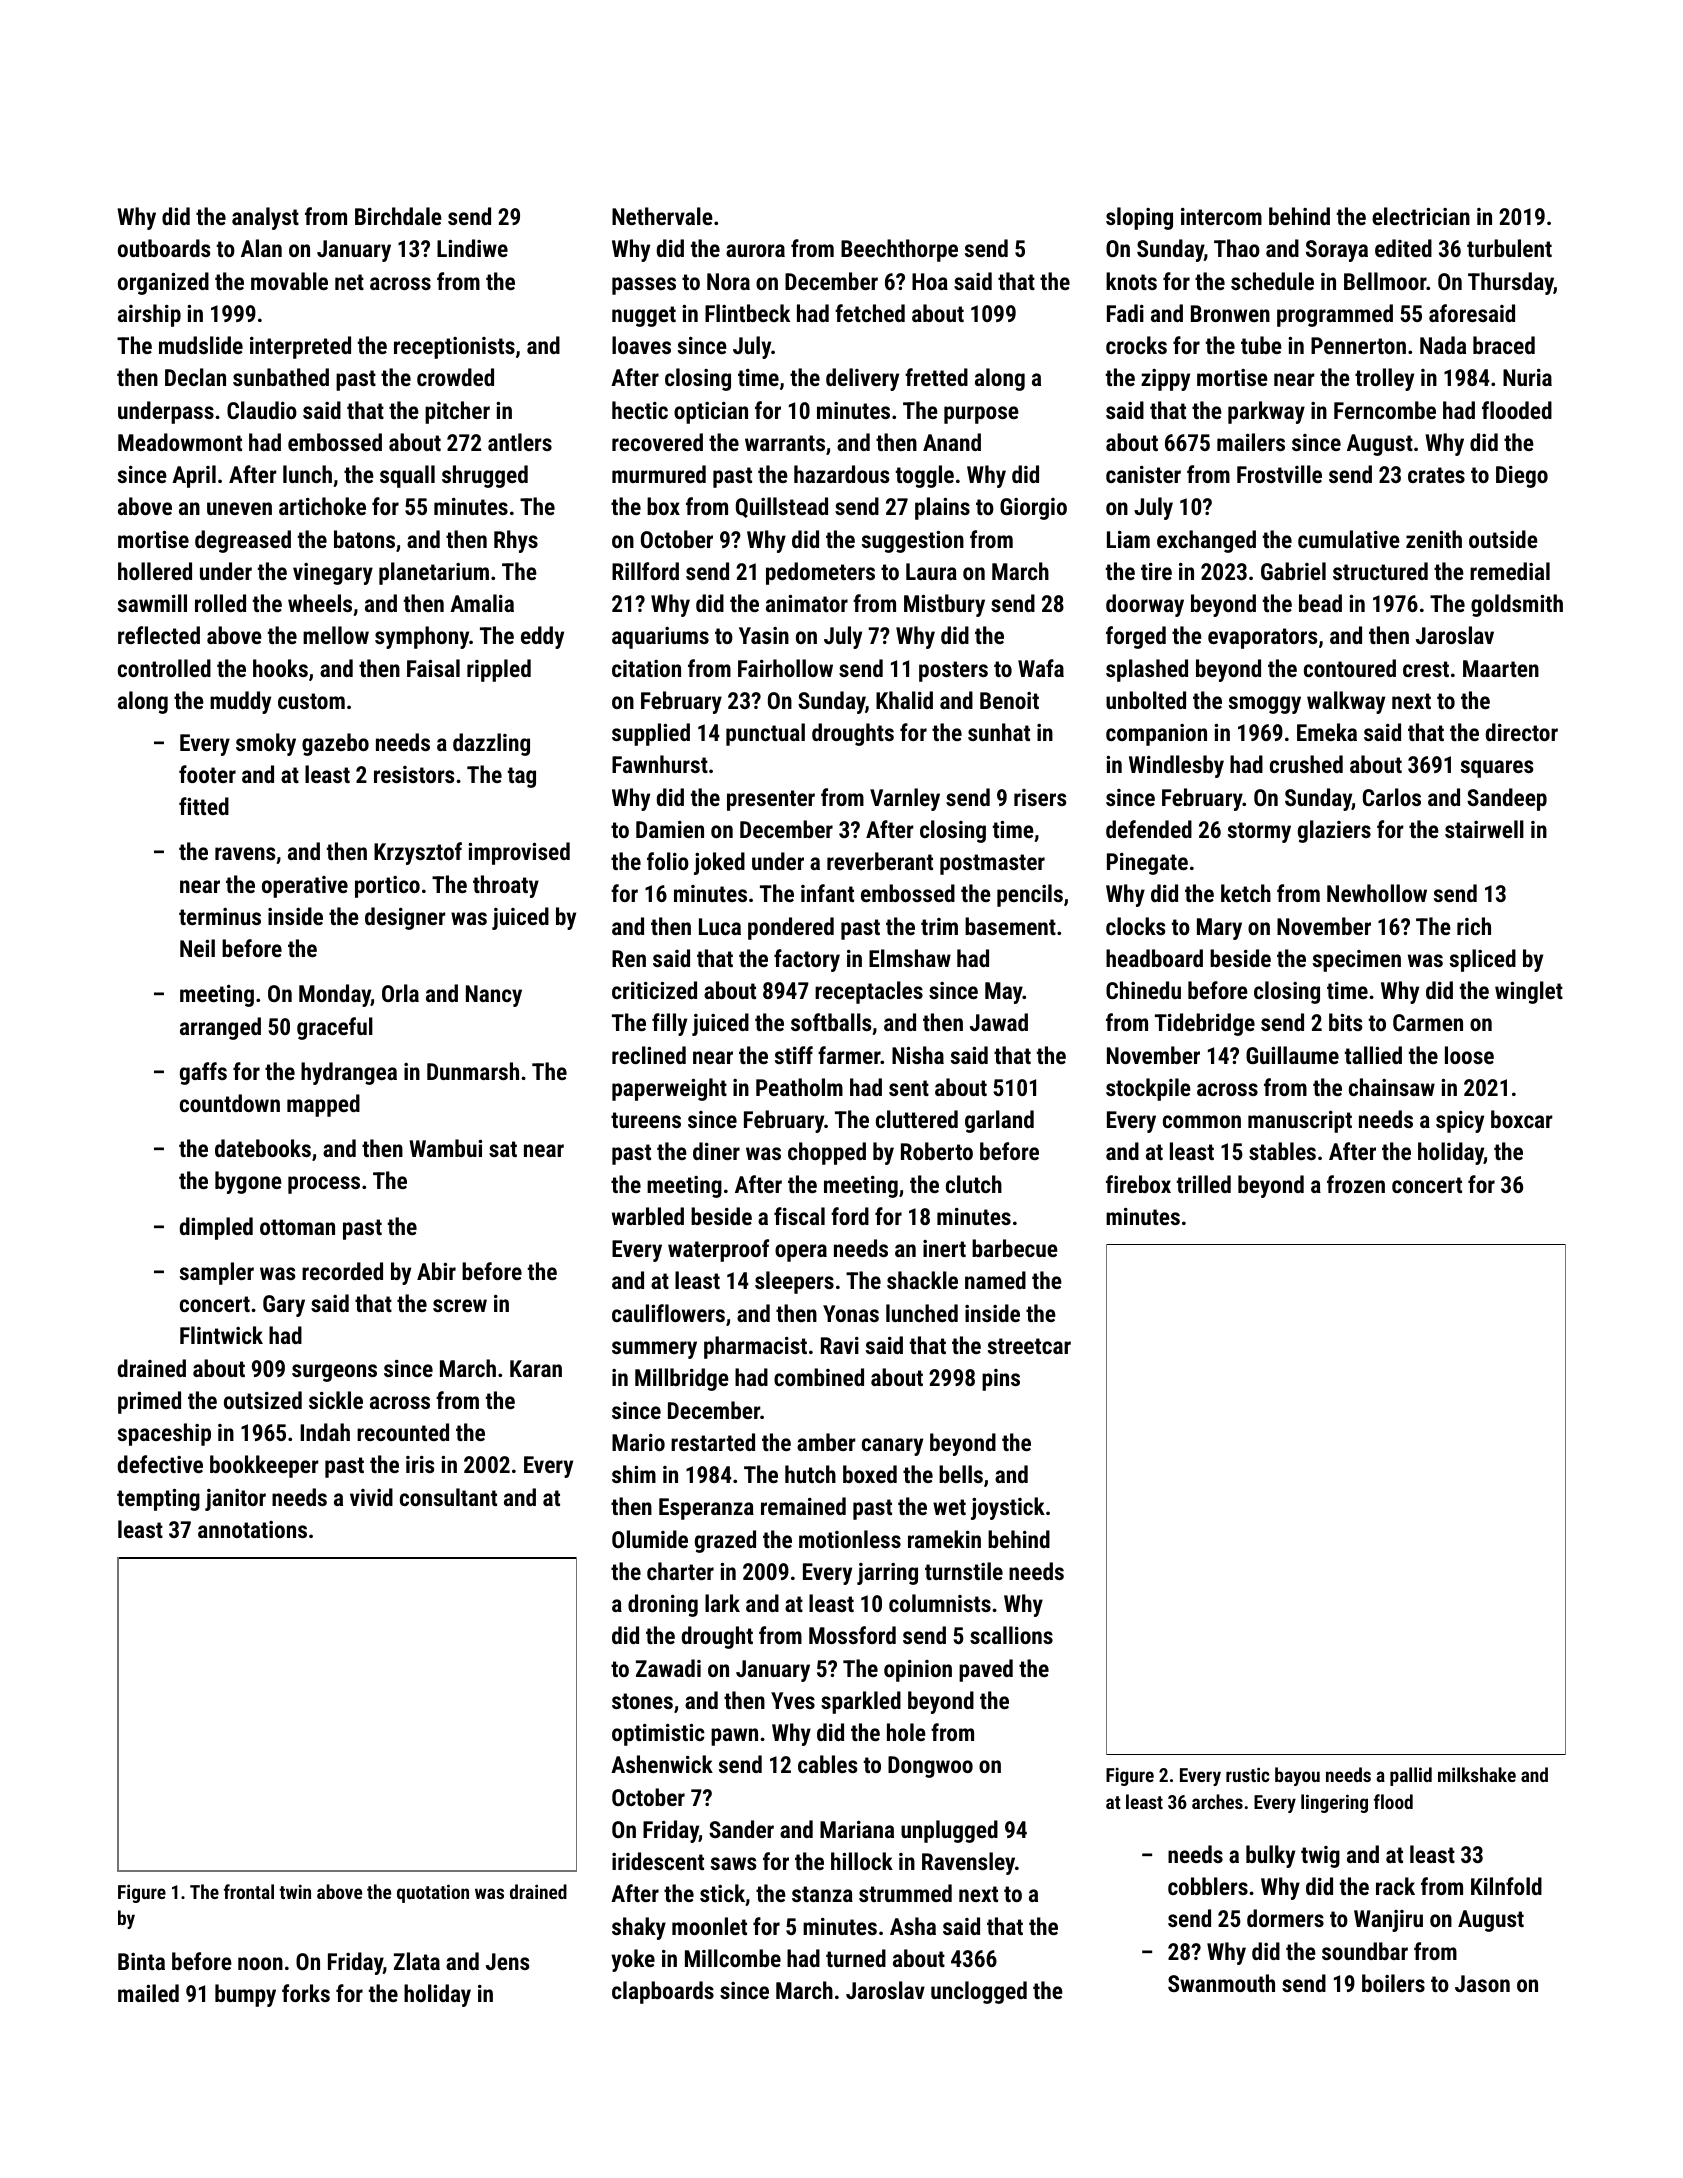 The height and width of the screenshot is (2178, 1683). Describe the element at coordinates (1522, 1119) in the screenshot. I see `boxcar` at that location.
